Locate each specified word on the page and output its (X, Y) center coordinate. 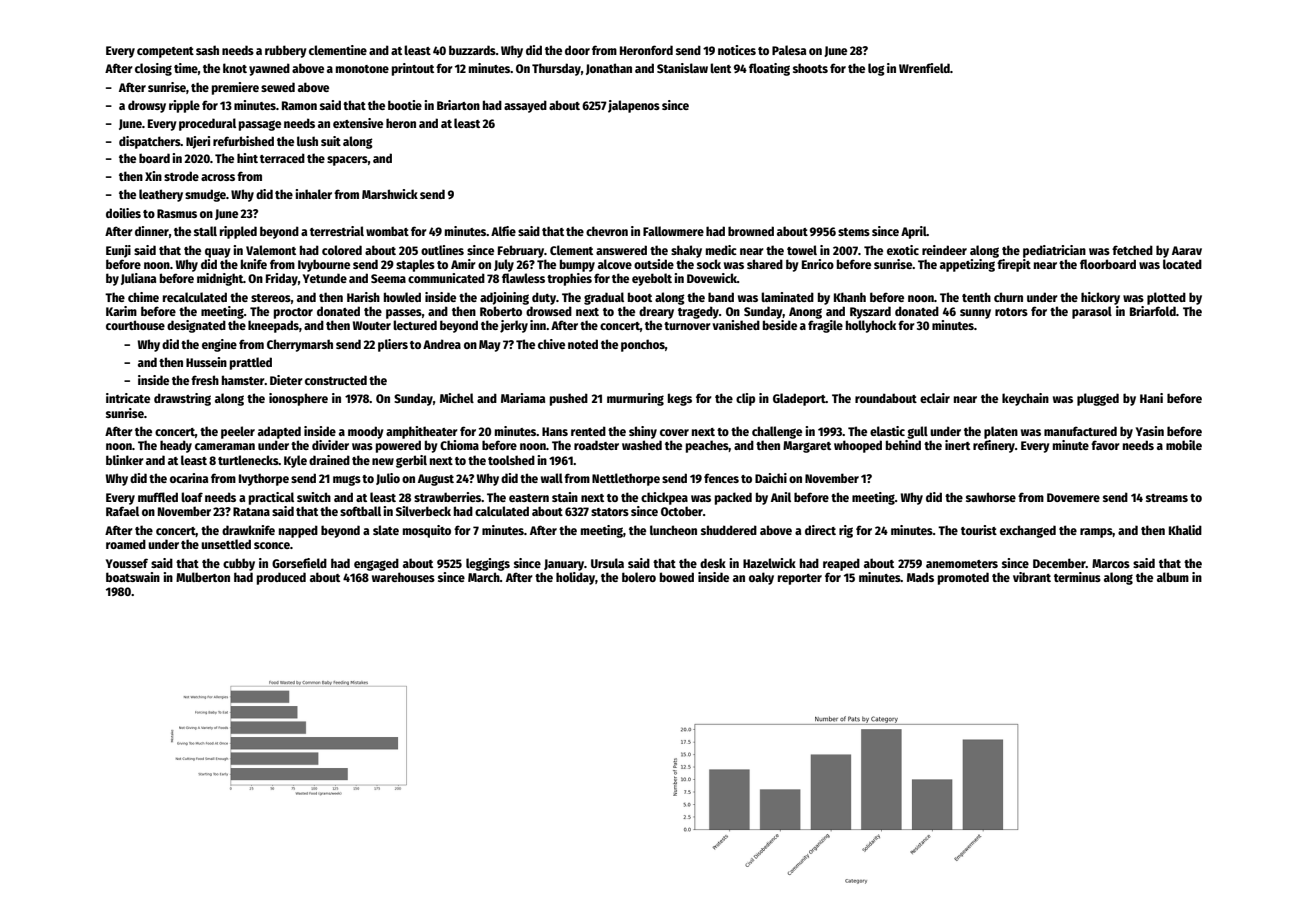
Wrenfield (924, 68)
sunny (975, 314)
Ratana (251, 511)
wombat (387, 231)
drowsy (147, 106)
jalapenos (634, 106)
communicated (446, 278)
